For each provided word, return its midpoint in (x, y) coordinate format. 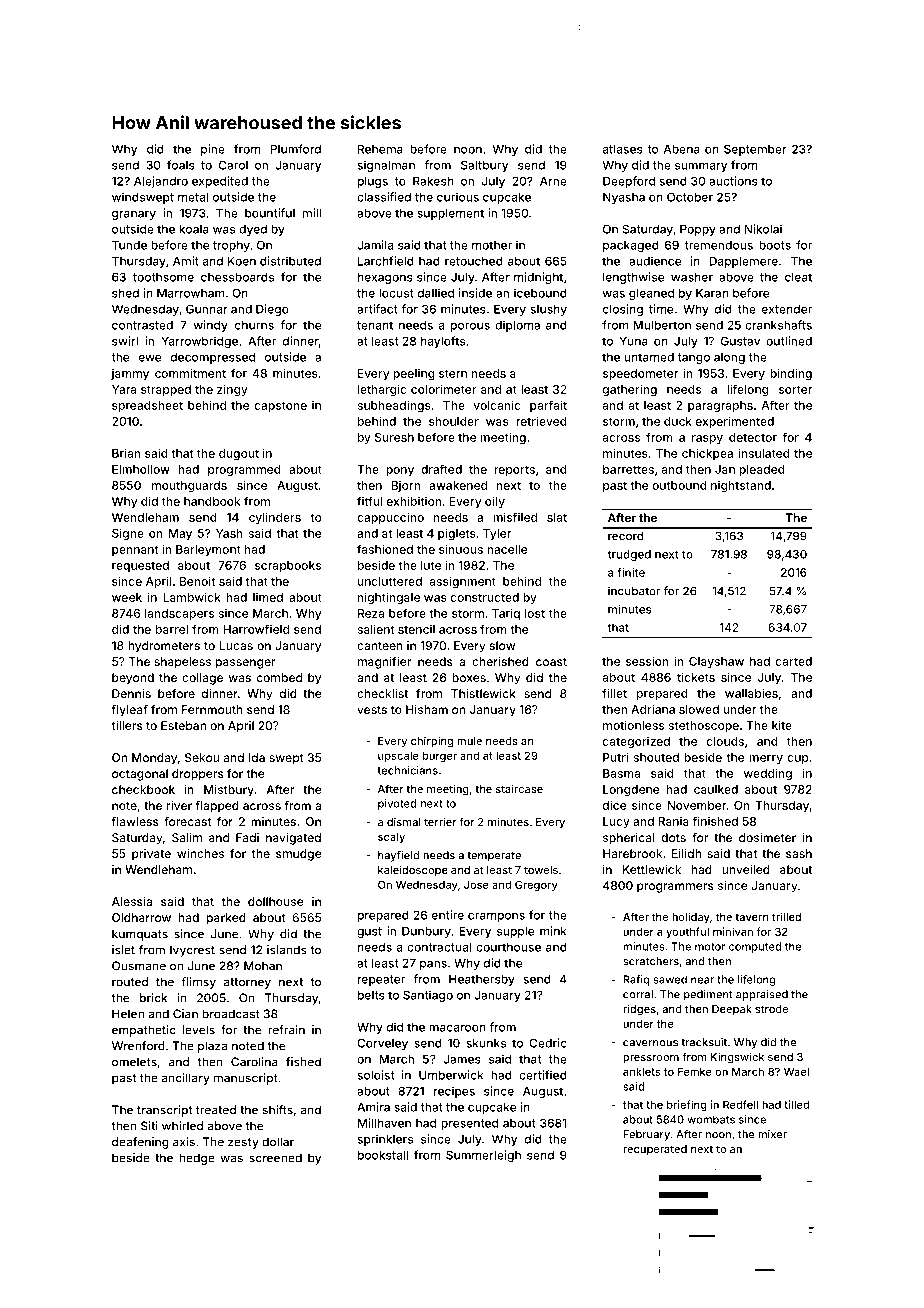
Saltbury (484, 166)
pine (213, 150)
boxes (469, 677)
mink (553, 931)
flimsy (199, 983)
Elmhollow (141, 469)
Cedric (548, 1043)
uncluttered (390, 581)
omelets (134, 1062)
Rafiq (636, 980)
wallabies (751, 693)
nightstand (741, 487)
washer (692, 277)
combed (279, 677)
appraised (762, 995)
